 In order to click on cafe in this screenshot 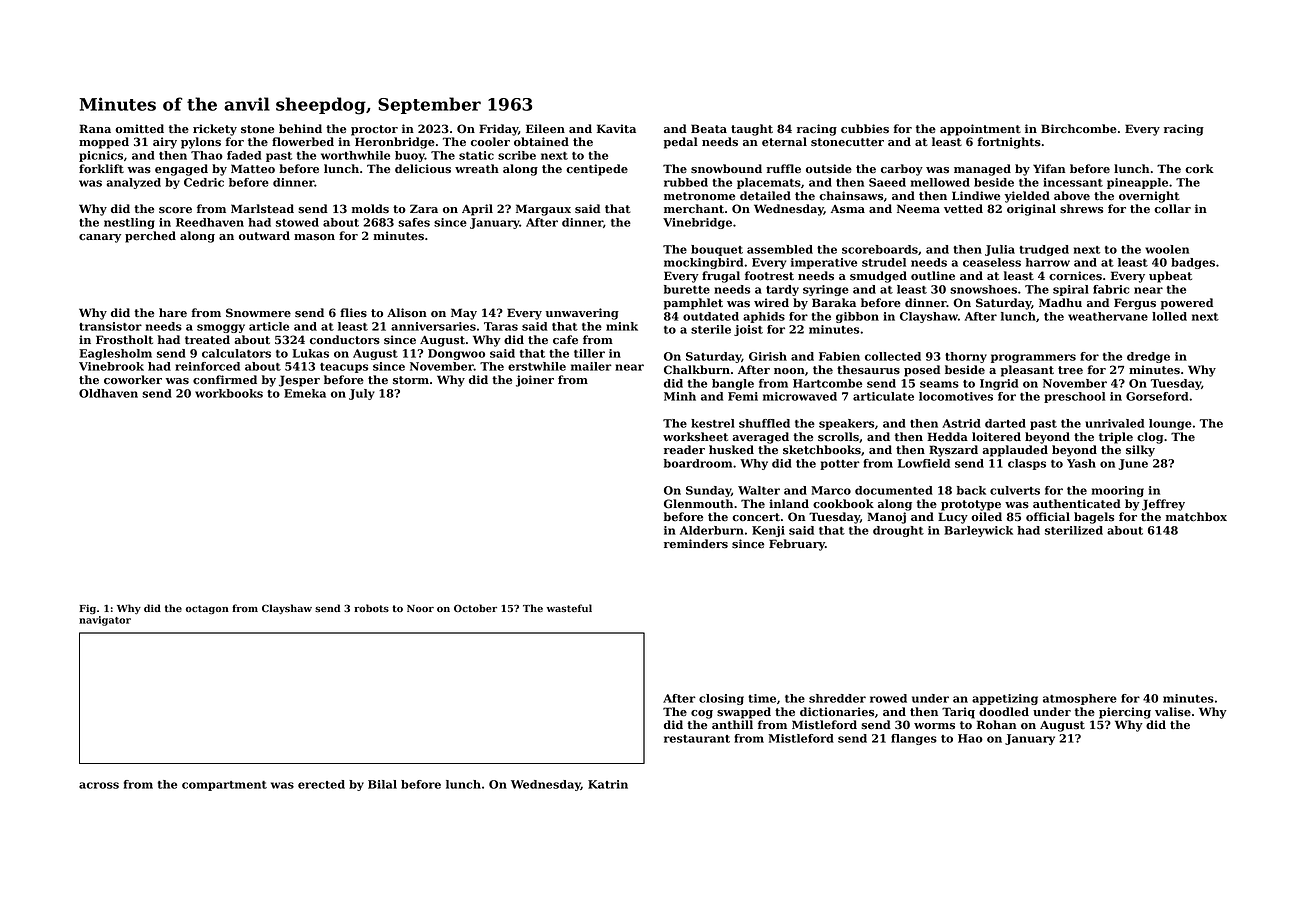, I will do `click(565, 340)`.
